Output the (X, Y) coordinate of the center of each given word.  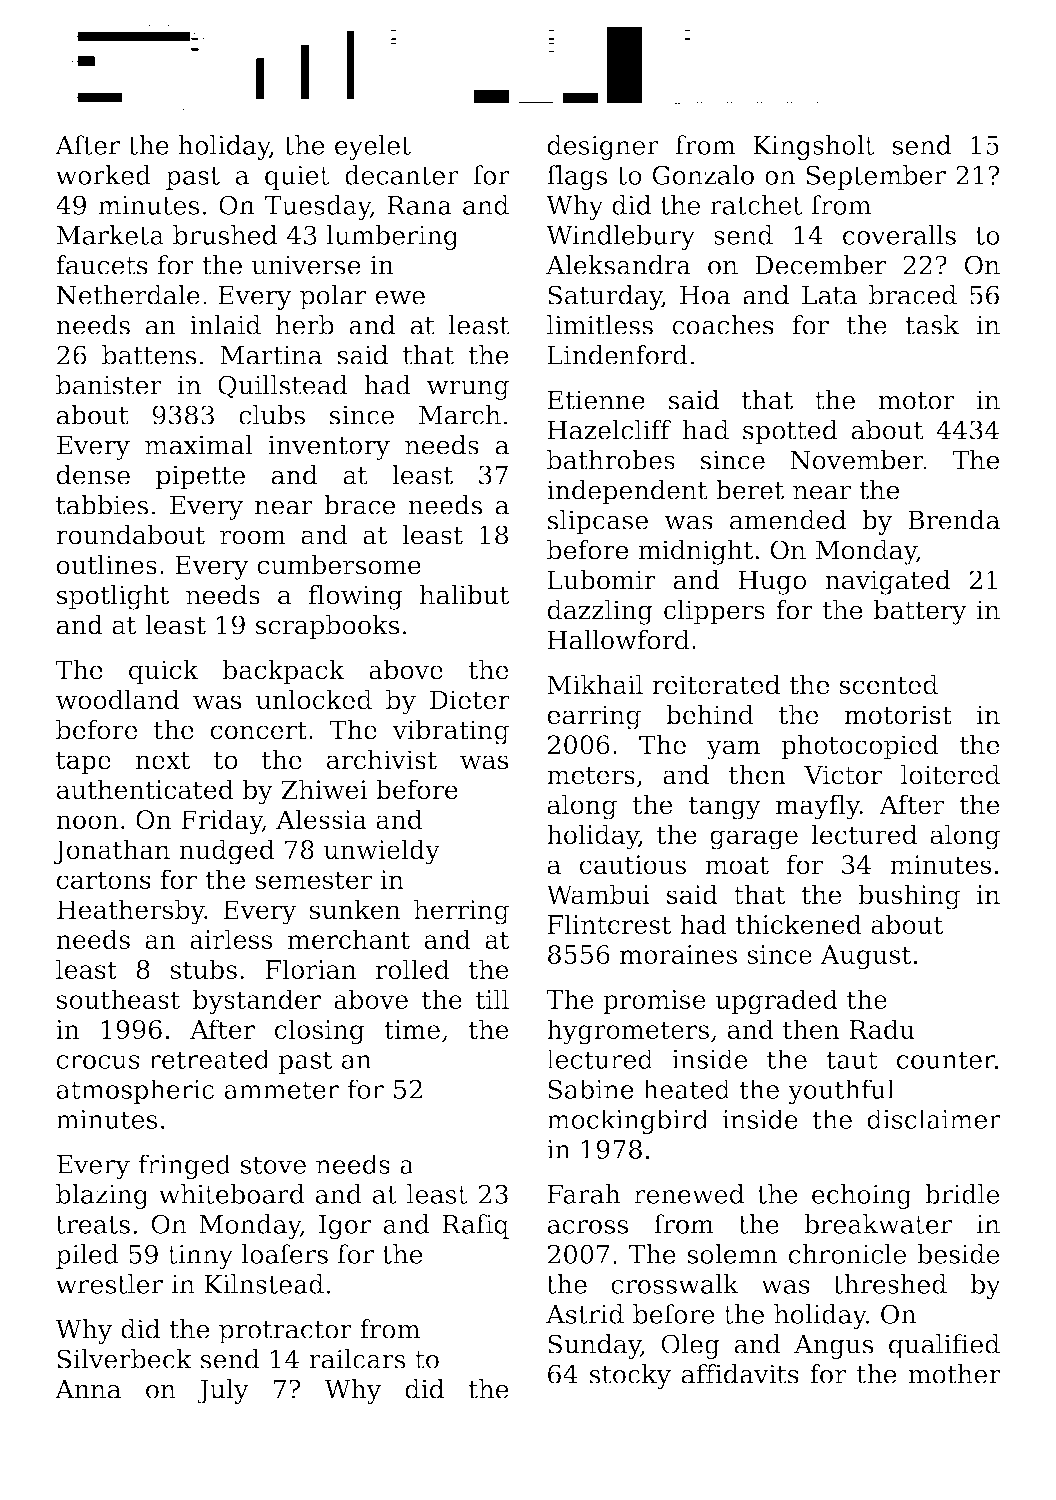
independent (627, 492)
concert (259, 730)
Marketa (110, 235)
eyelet (373, 147)
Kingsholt (814, 147)
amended (788, 520)
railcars (357, 1359)
